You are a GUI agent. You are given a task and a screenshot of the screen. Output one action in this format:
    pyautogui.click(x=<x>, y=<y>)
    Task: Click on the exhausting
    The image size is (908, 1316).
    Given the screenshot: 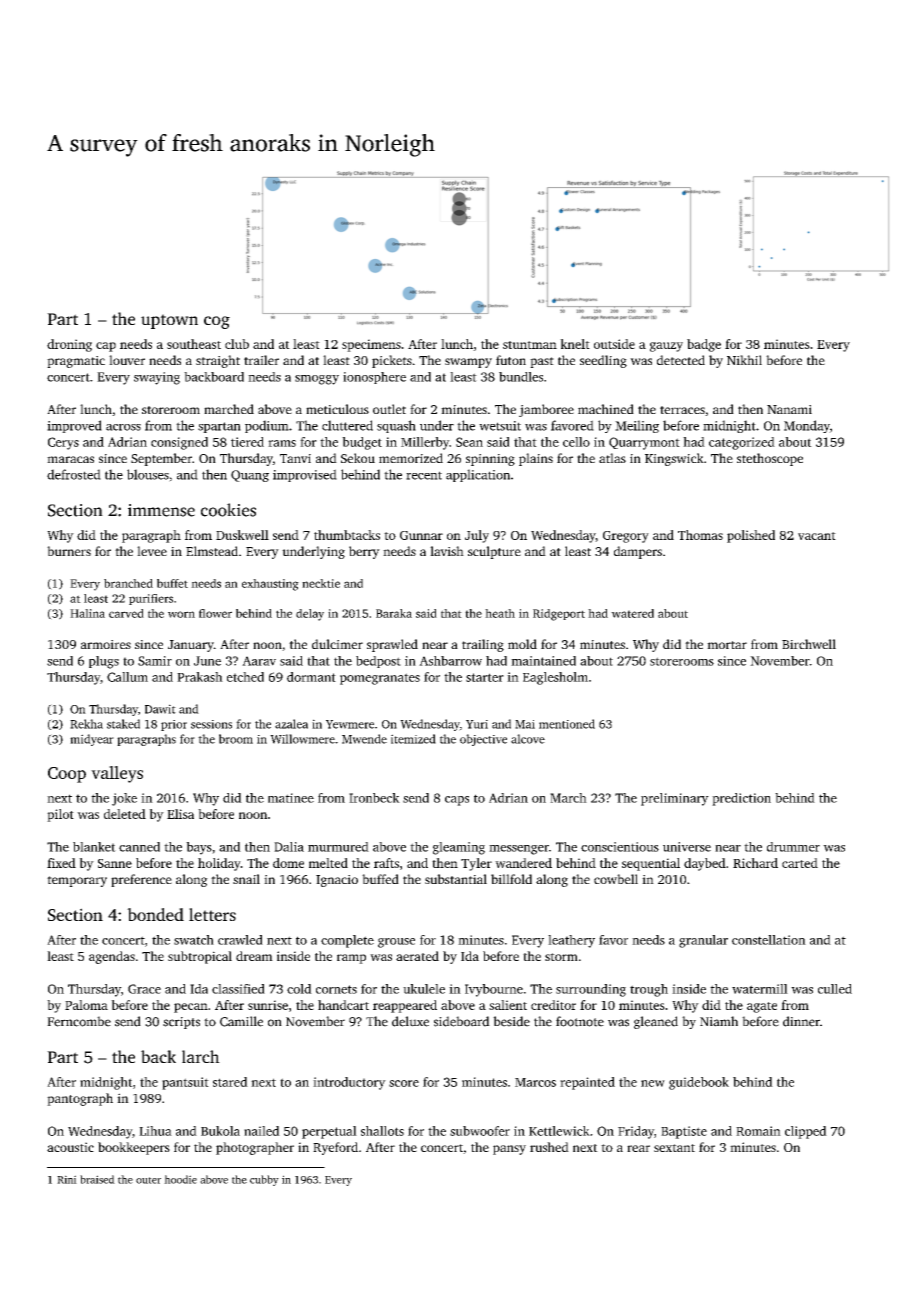 What is the action you would take?
    pyautogui.click(x=270, y=585)
